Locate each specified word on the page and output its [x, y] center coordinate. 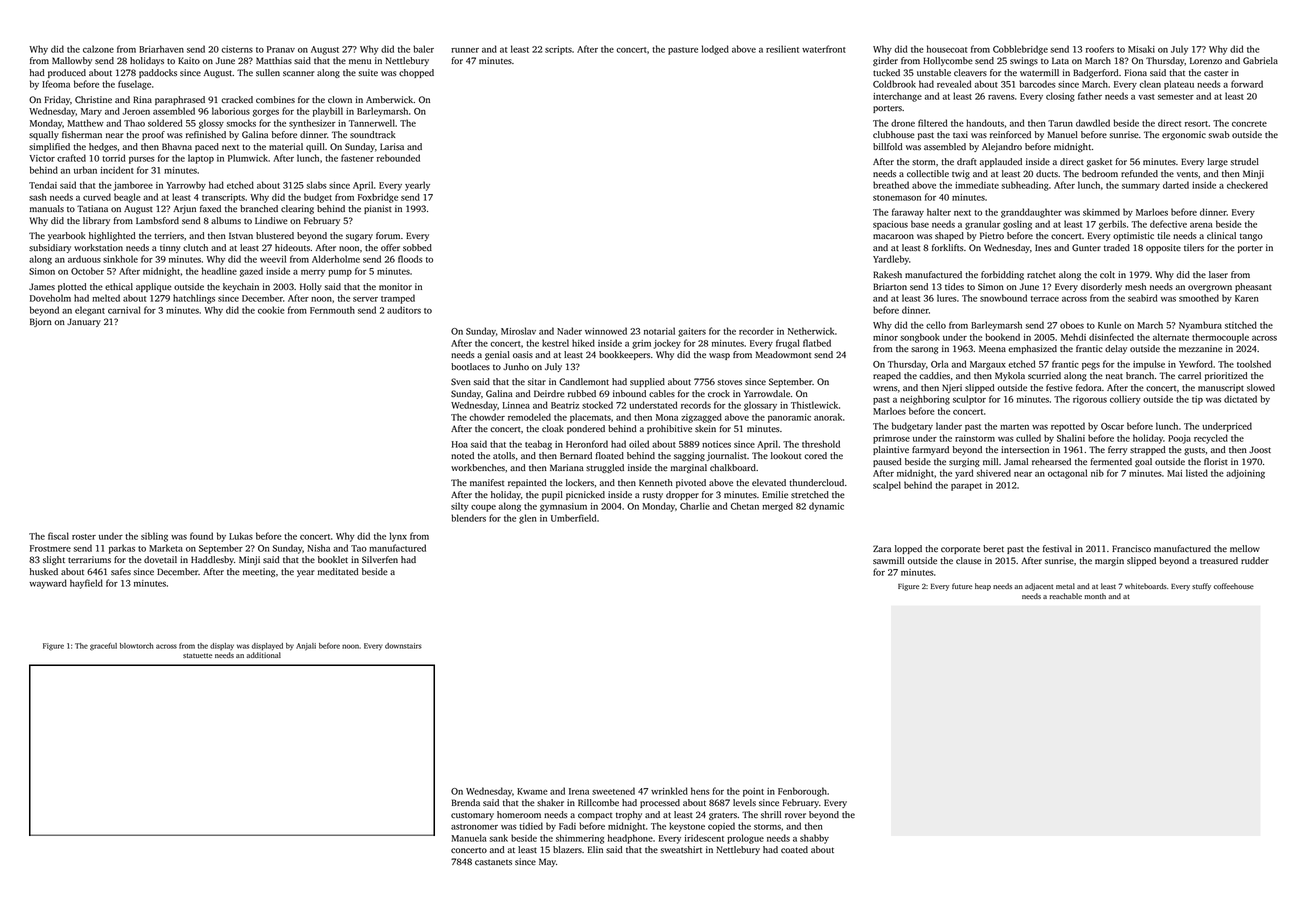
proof [153, 135]
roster [84, 537]
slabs [317, 185]
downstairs [403, 646]
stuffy [1201, 587]
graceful [103, 647]
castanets [493, 863]
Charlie [695, 506]
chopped [416, 73]
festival [1057, 548]
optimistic [1133, 236]
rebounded [398, 158]
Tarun [1060, 123]
